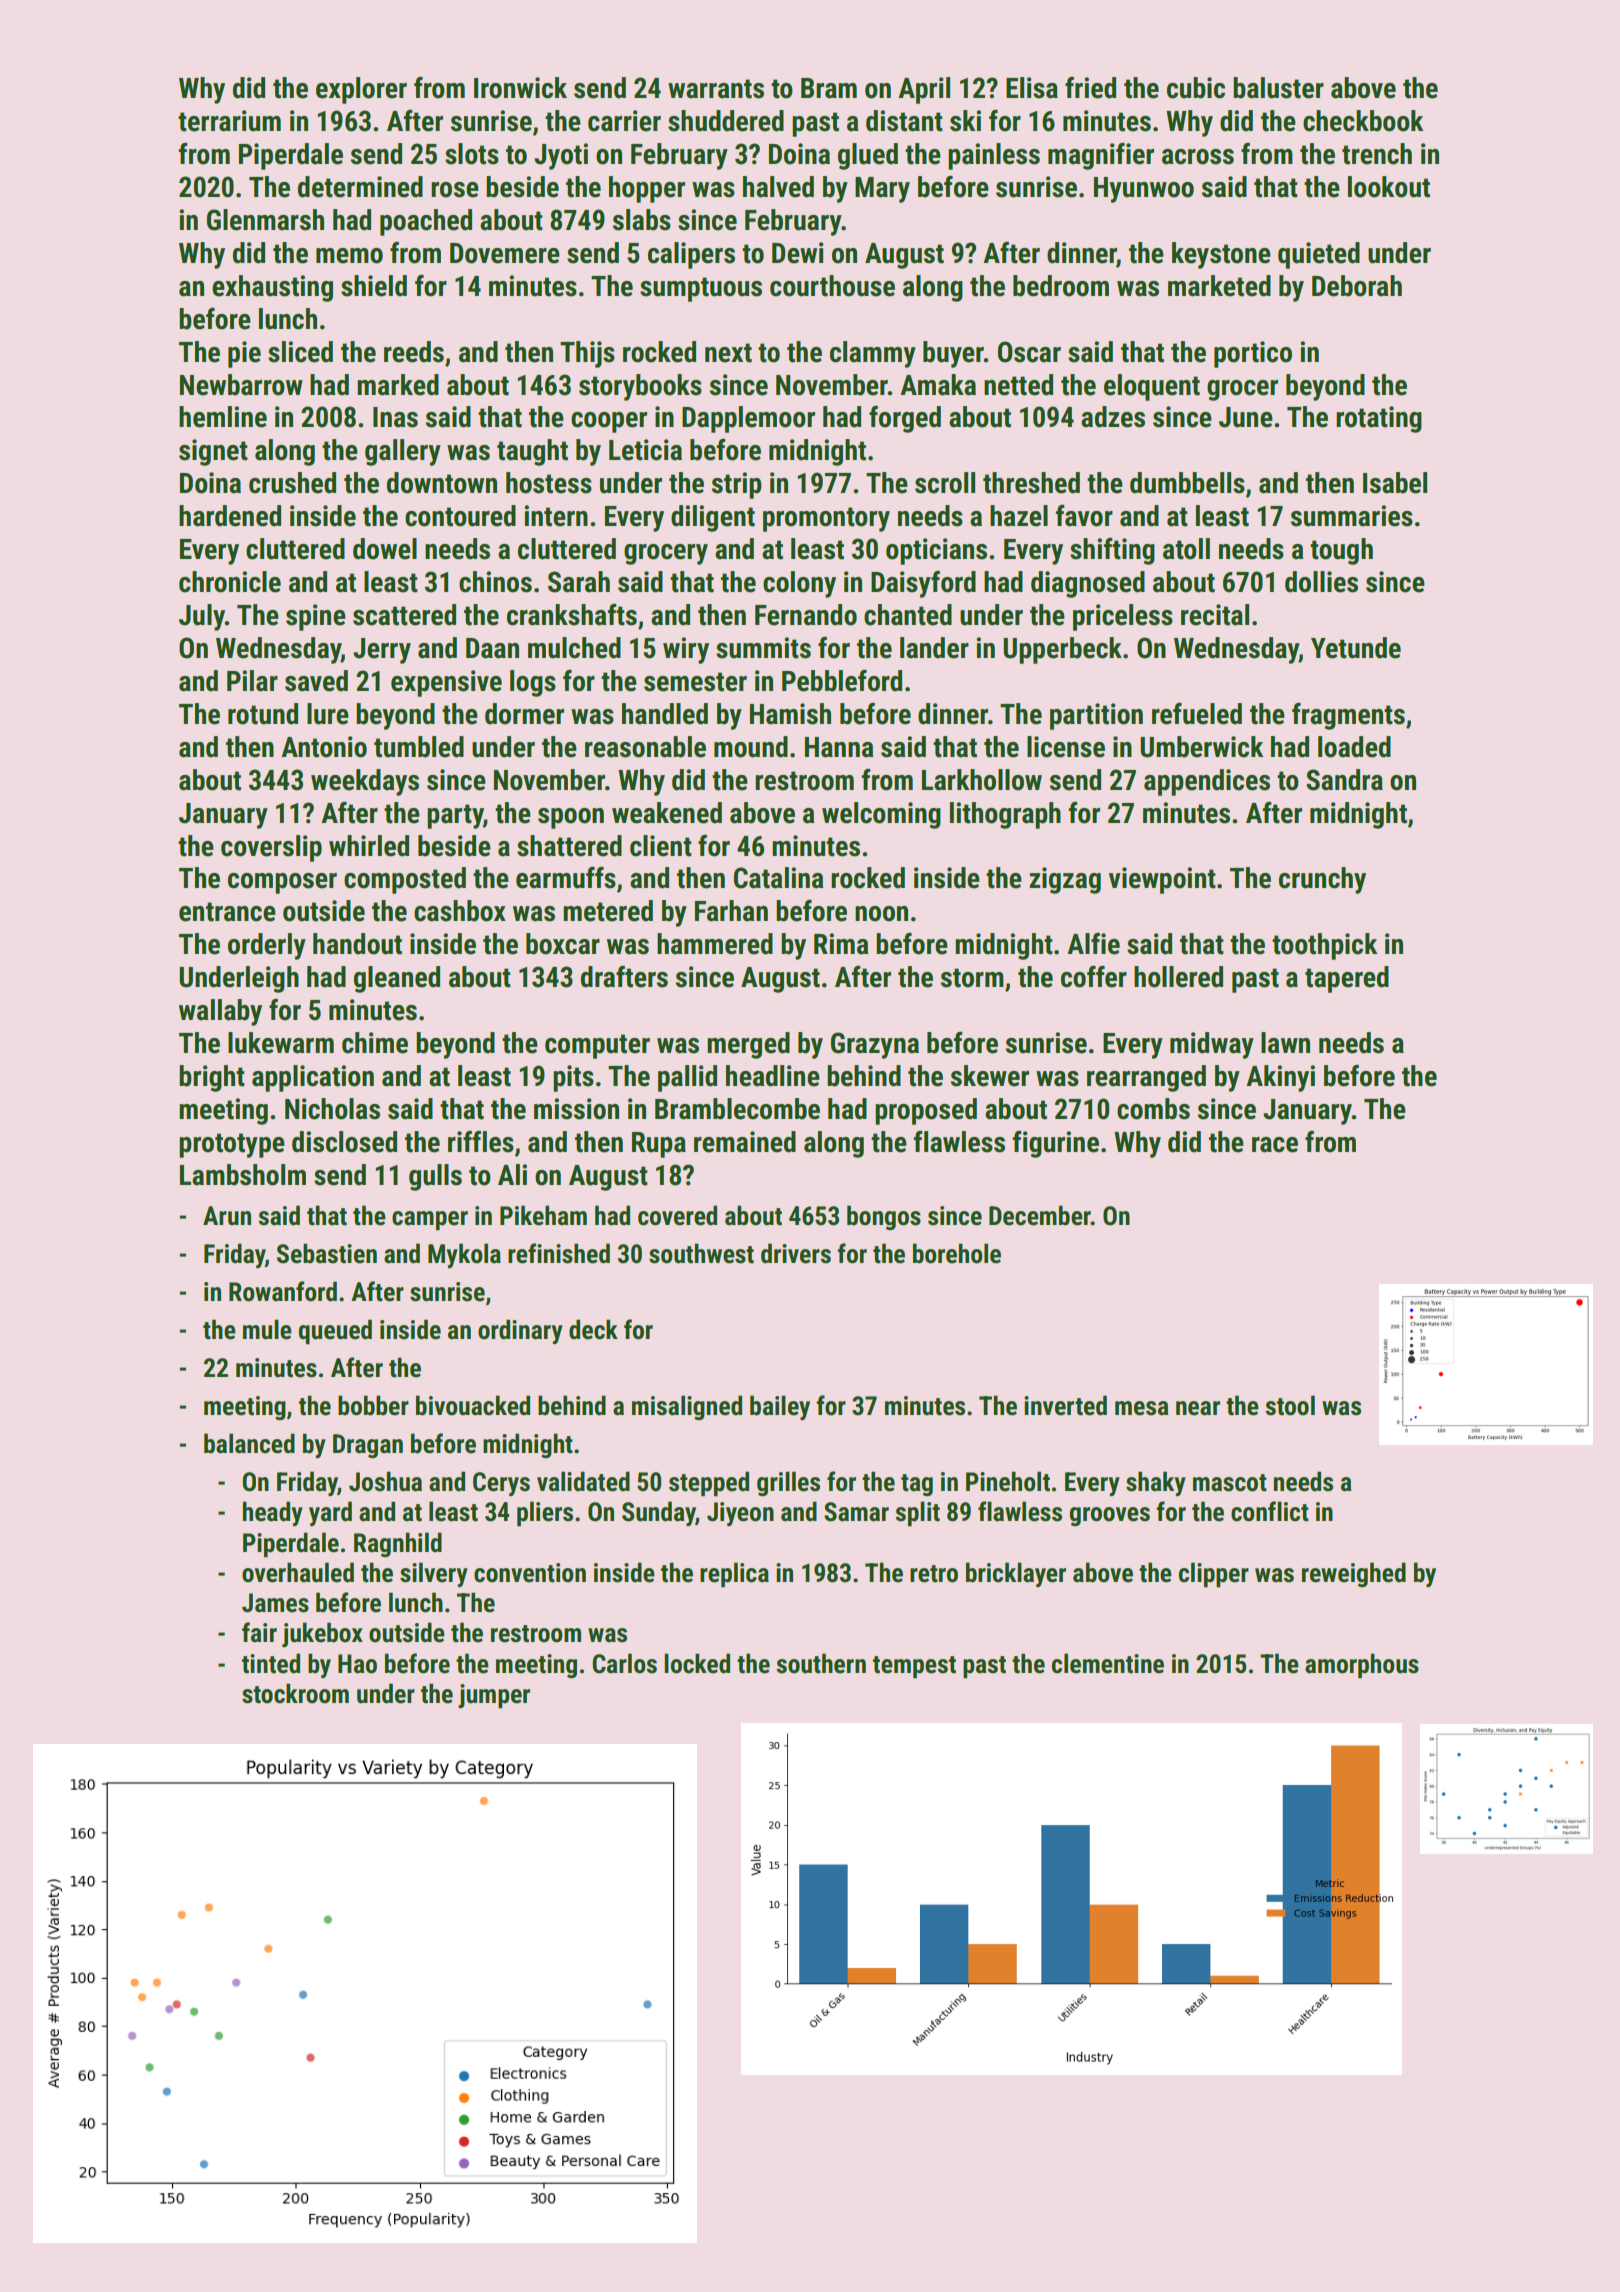  What do you see at coordinates (1112, 551) in the screenshot?
I see `shifting` at bounding box center [1112, 551].
